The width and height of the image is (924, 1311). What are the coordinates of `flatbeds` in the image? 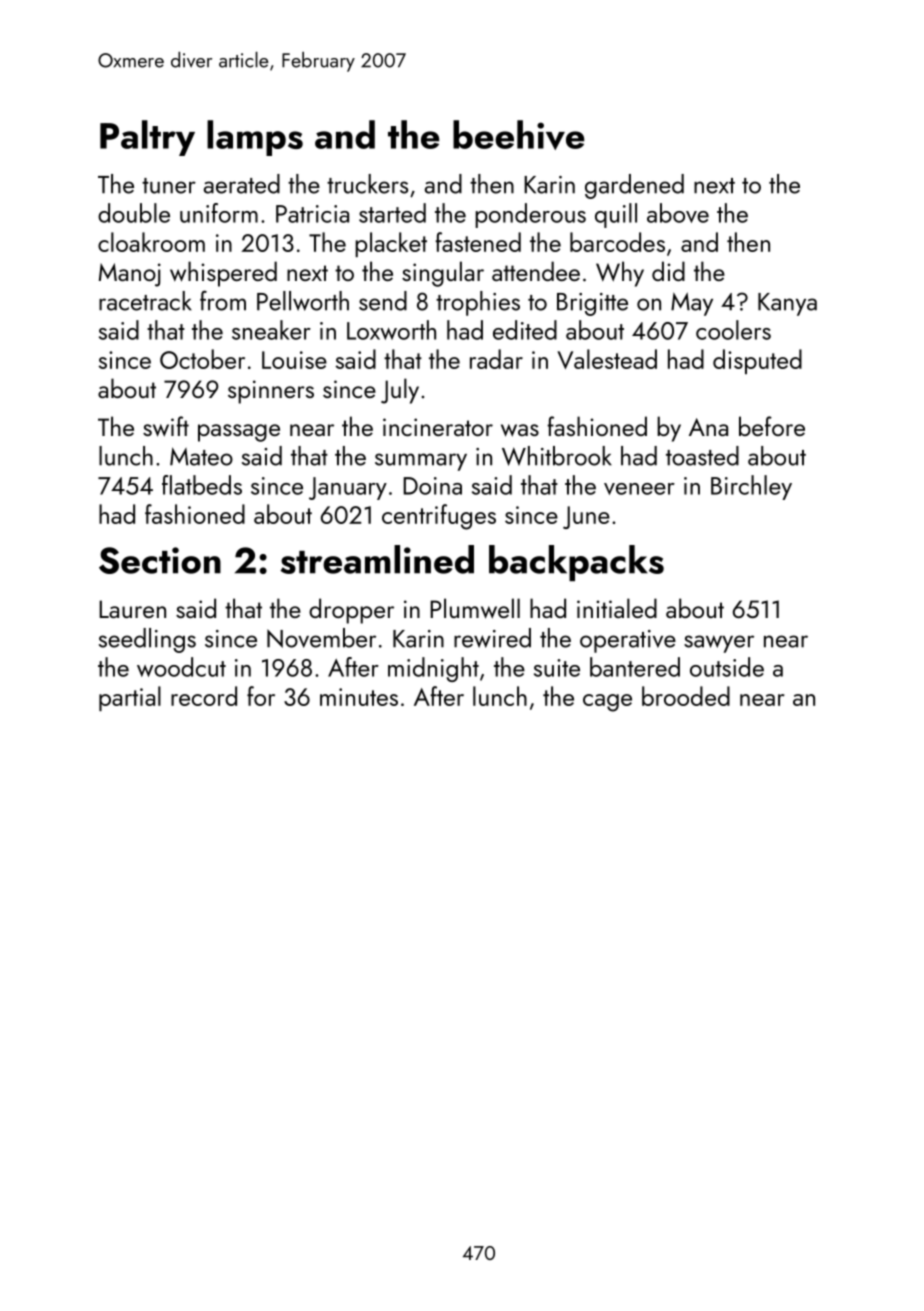 It's located at (202, 485).
